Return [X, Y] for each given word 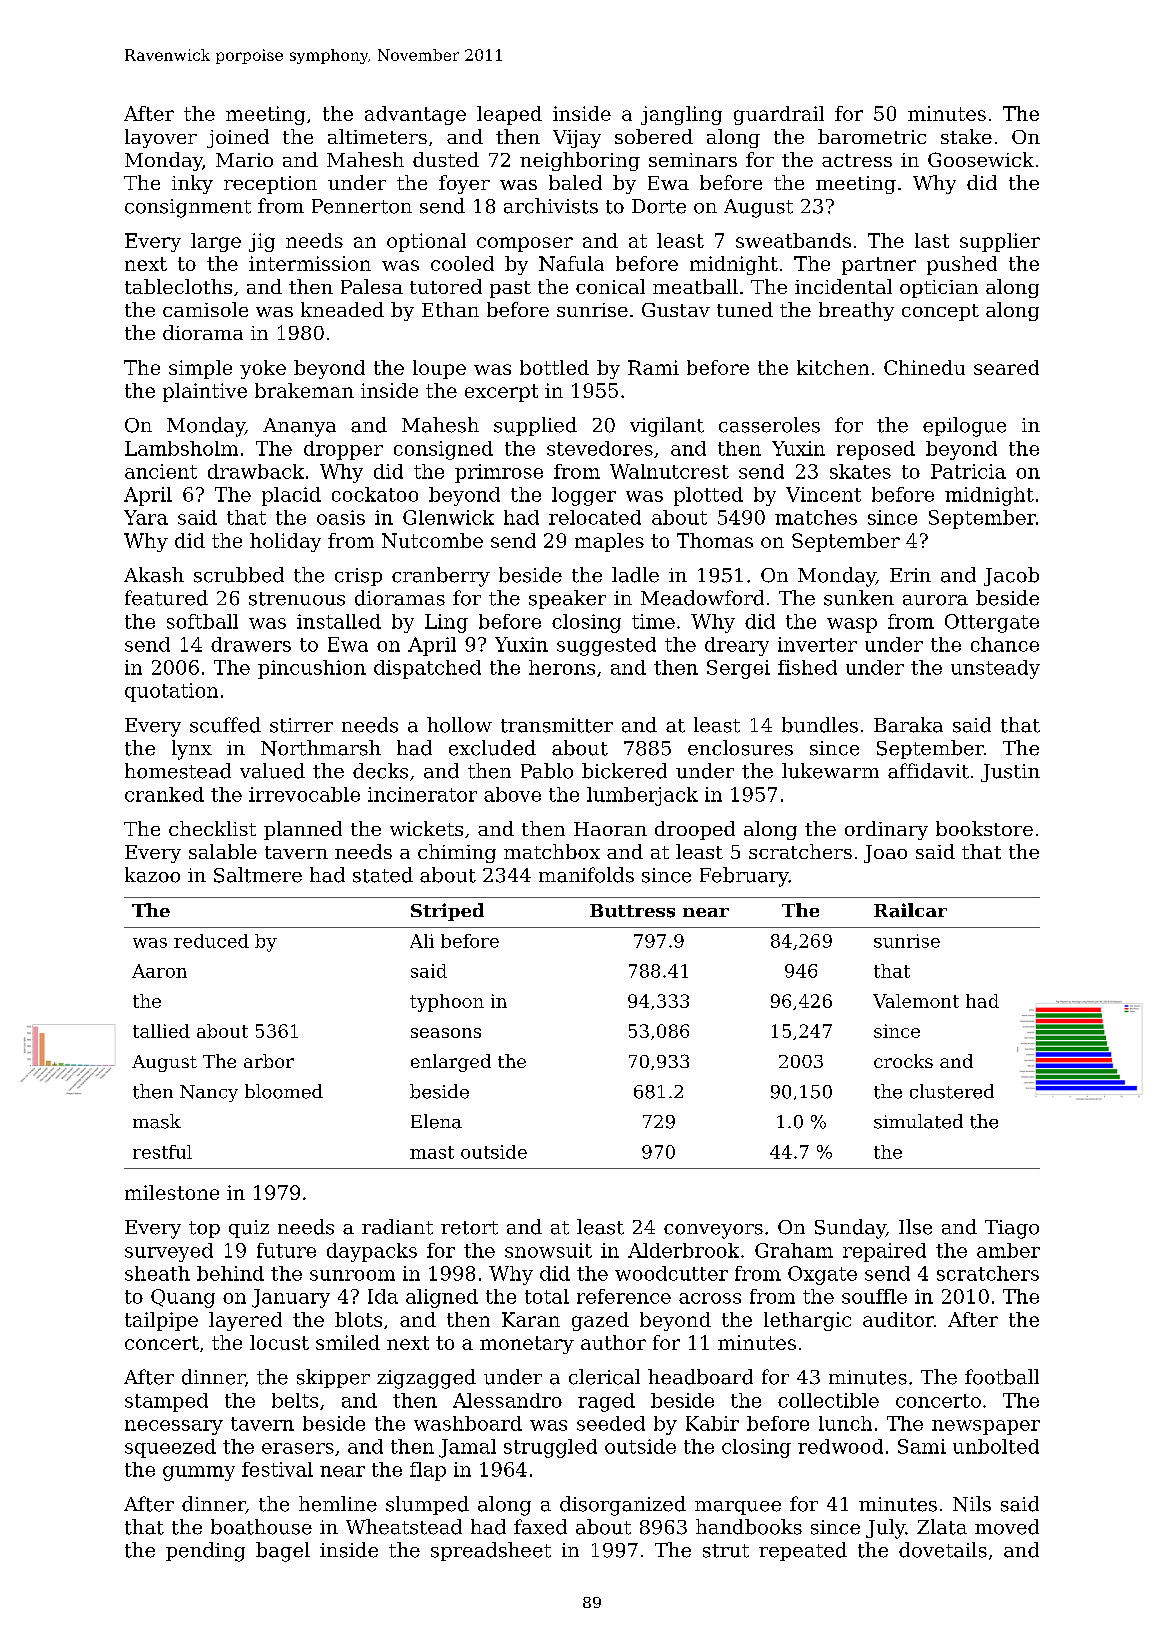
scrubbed [239, 575]
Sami [922, 1446]
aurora [935, 600]
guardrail [779, 115]
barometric [872, 136]
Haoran [610, 829]
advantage [415, 115]
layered [245, 1321]
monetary [527, 1345]
